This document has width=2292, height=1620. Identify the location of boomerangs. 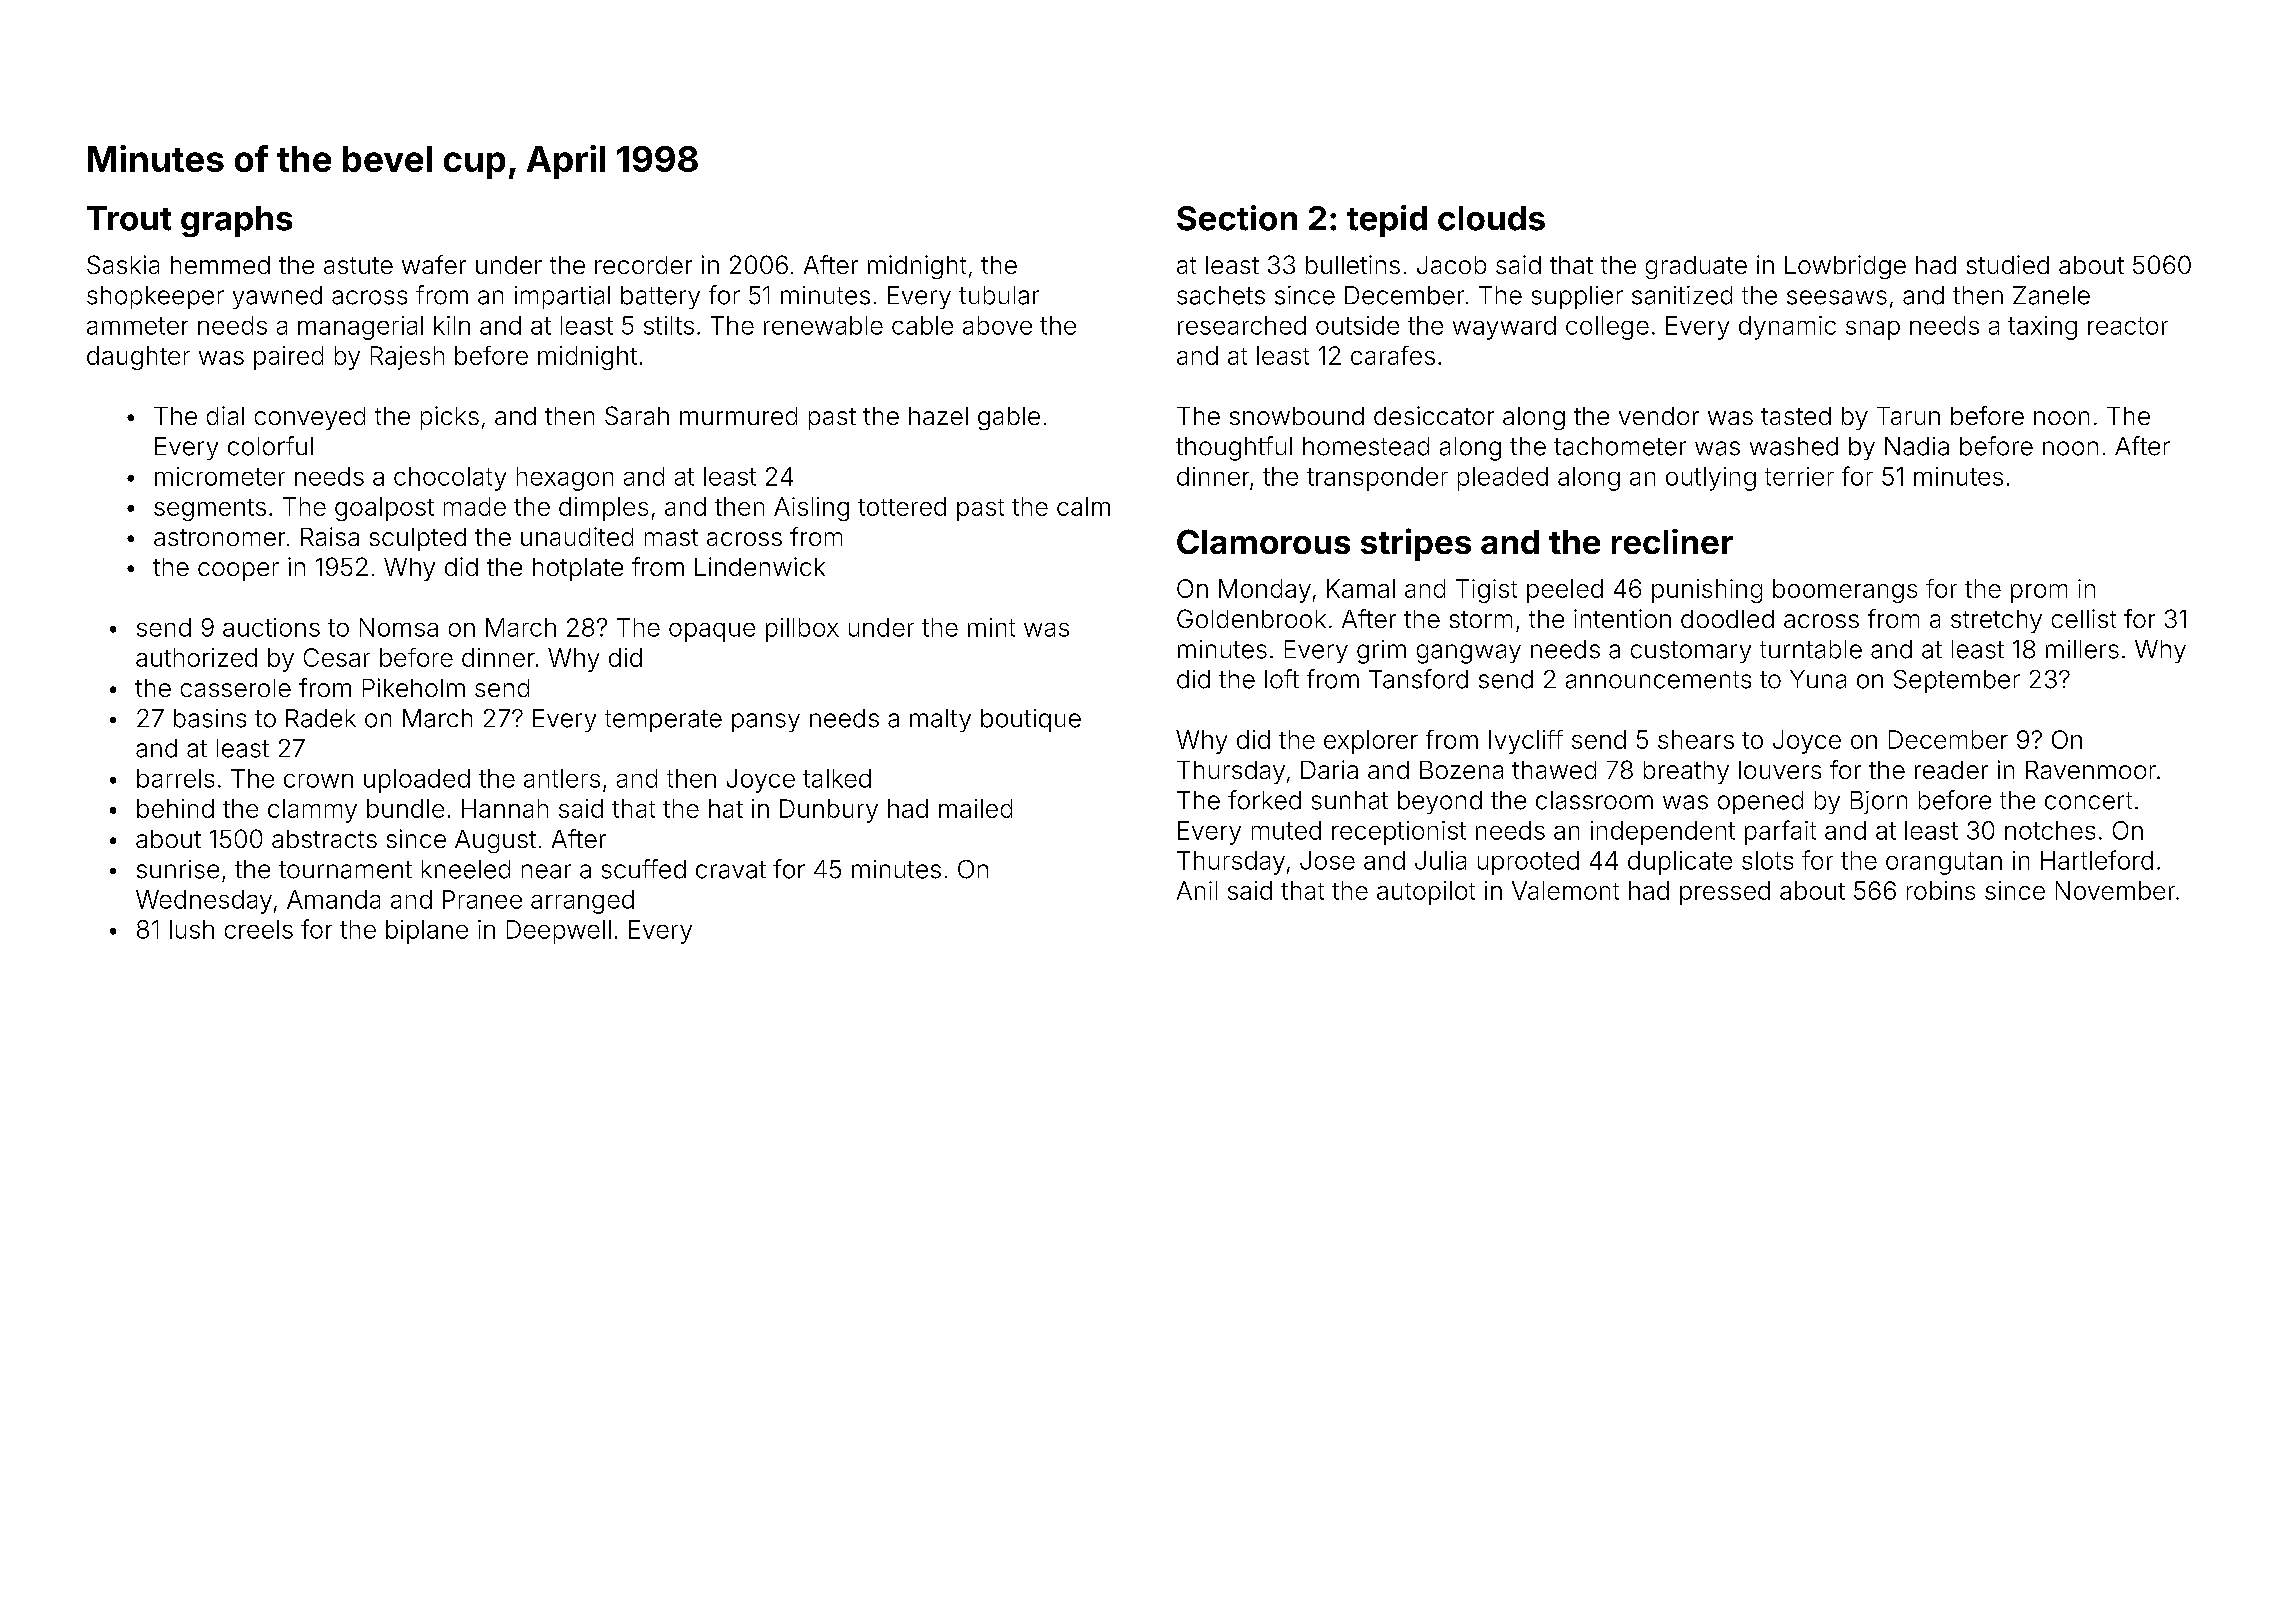
(1845, 591).
